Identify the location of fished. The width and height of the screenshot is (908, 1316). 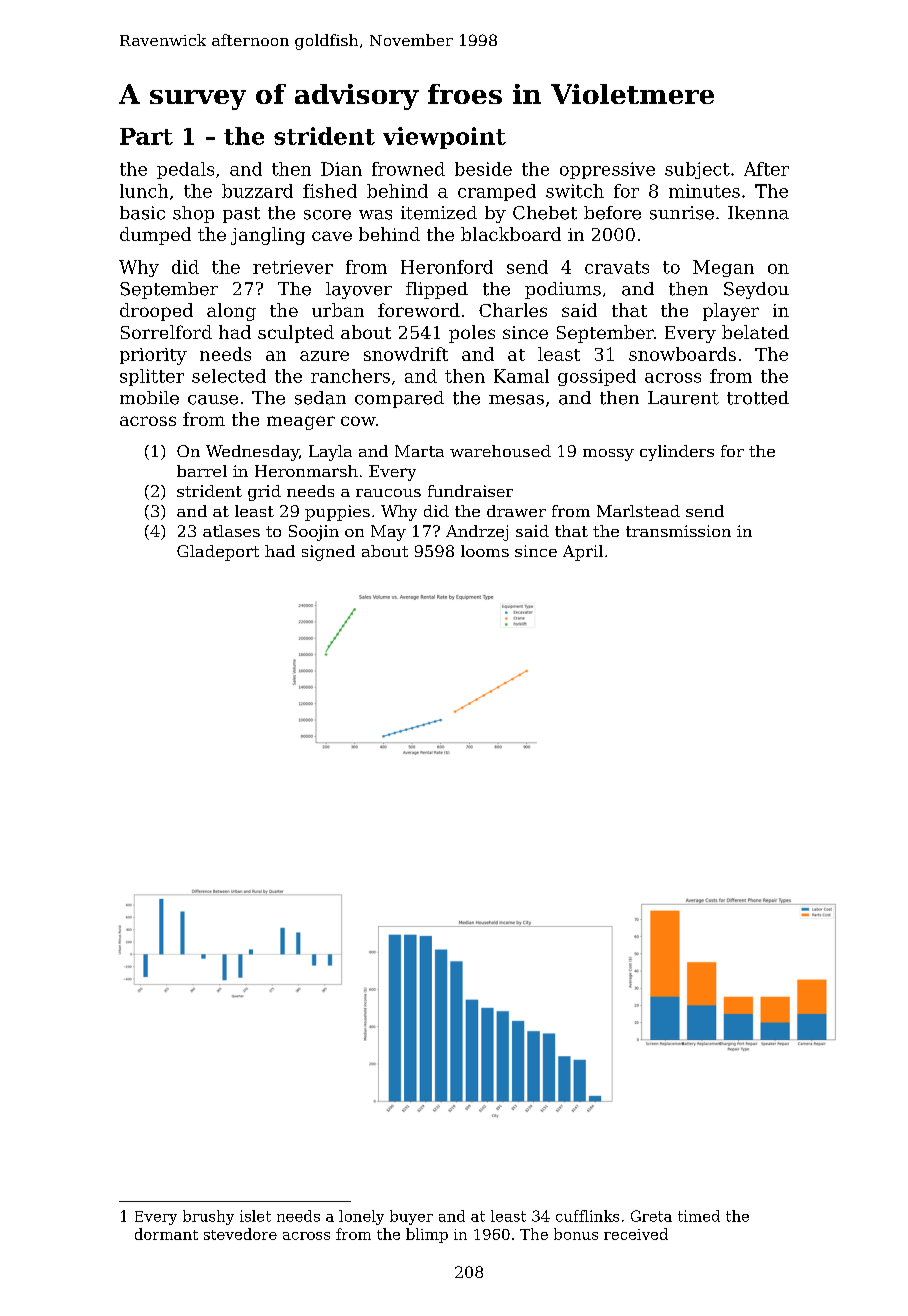
(330, 191).
